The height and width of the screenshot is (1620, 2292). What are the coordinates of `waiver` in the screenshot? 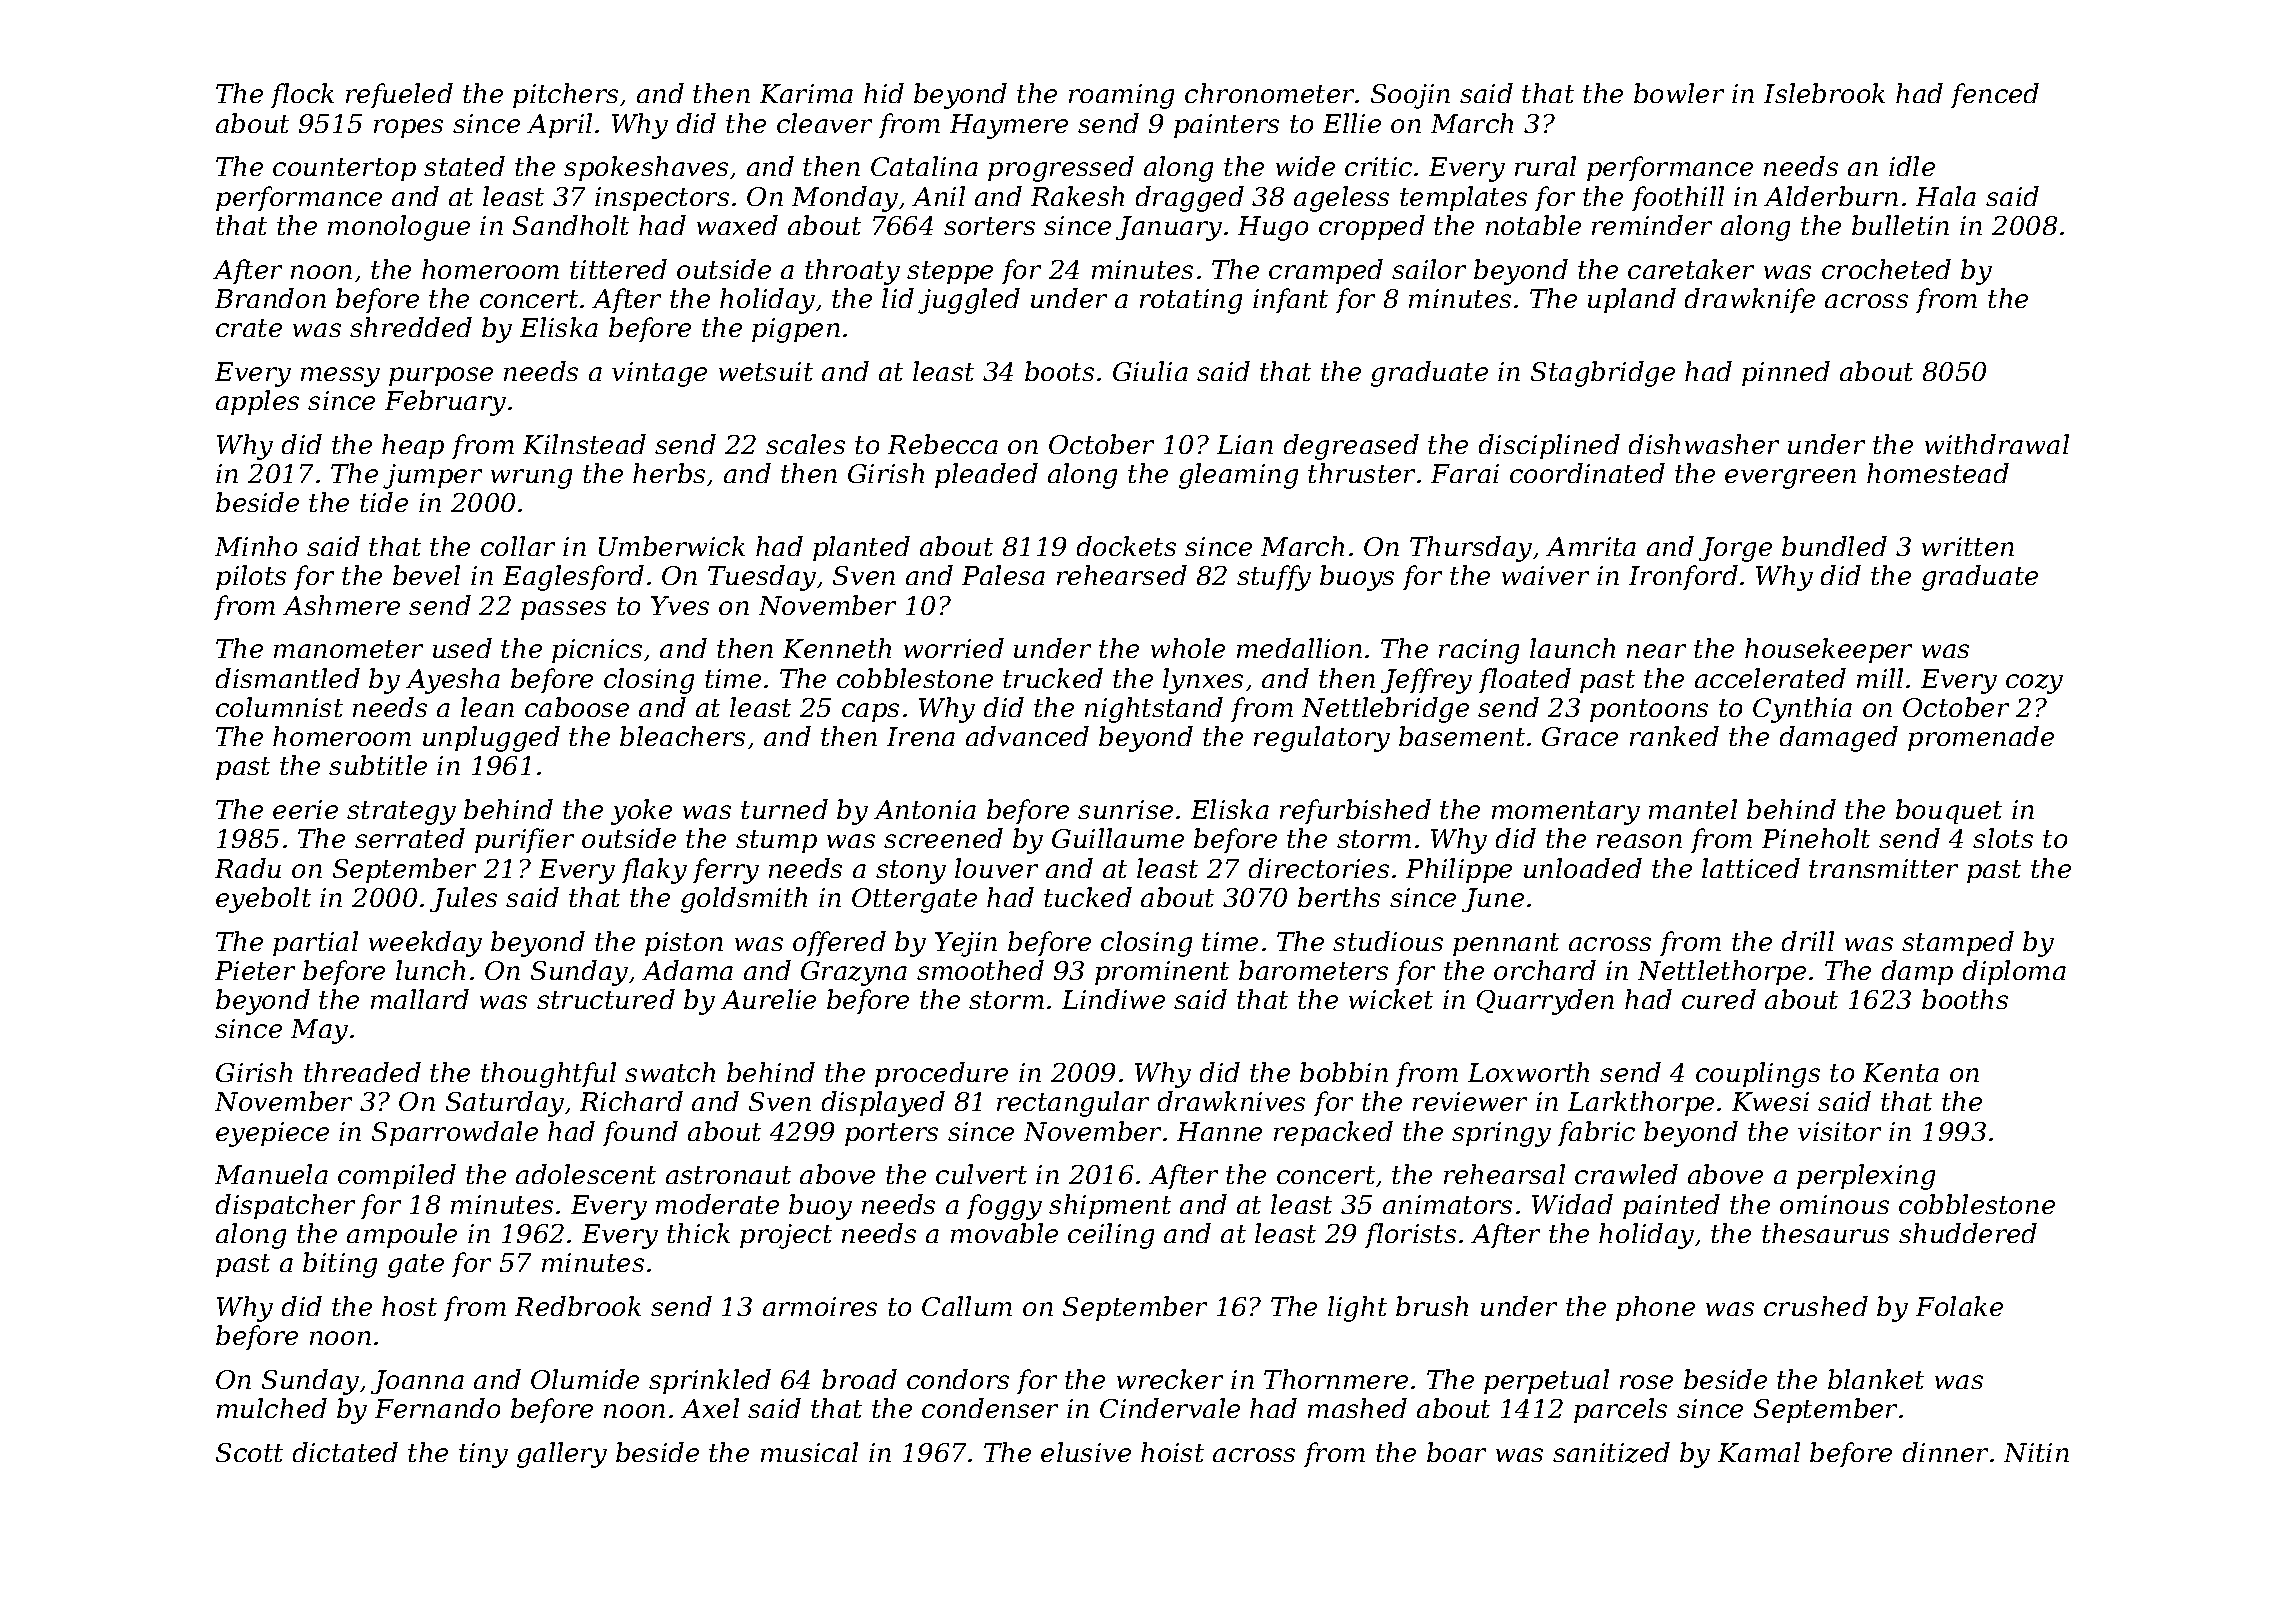 It's located at (1545, 575).
